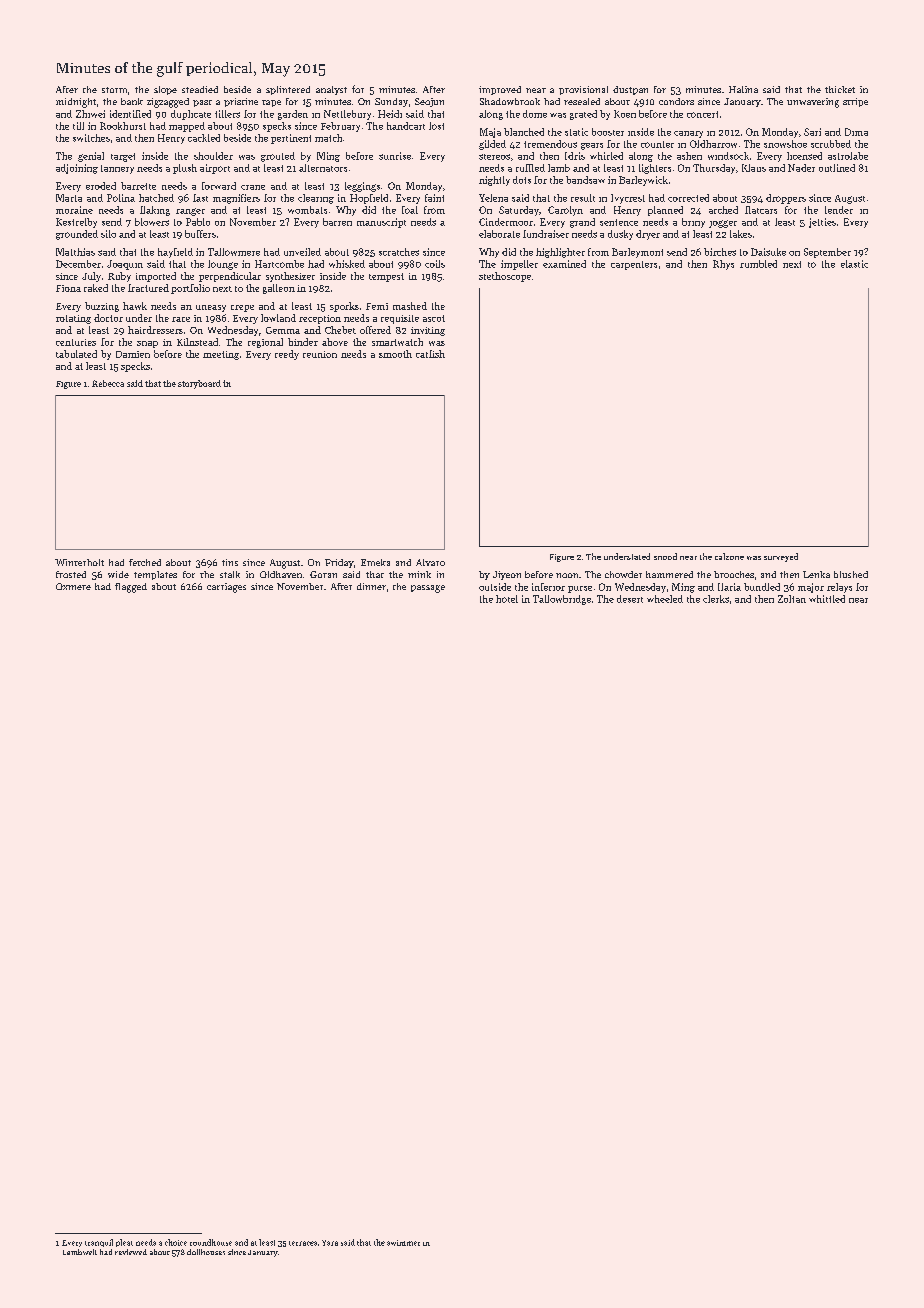 This document has height=1308, width=924. I want to click on Alvaro, so click(430, 562).
